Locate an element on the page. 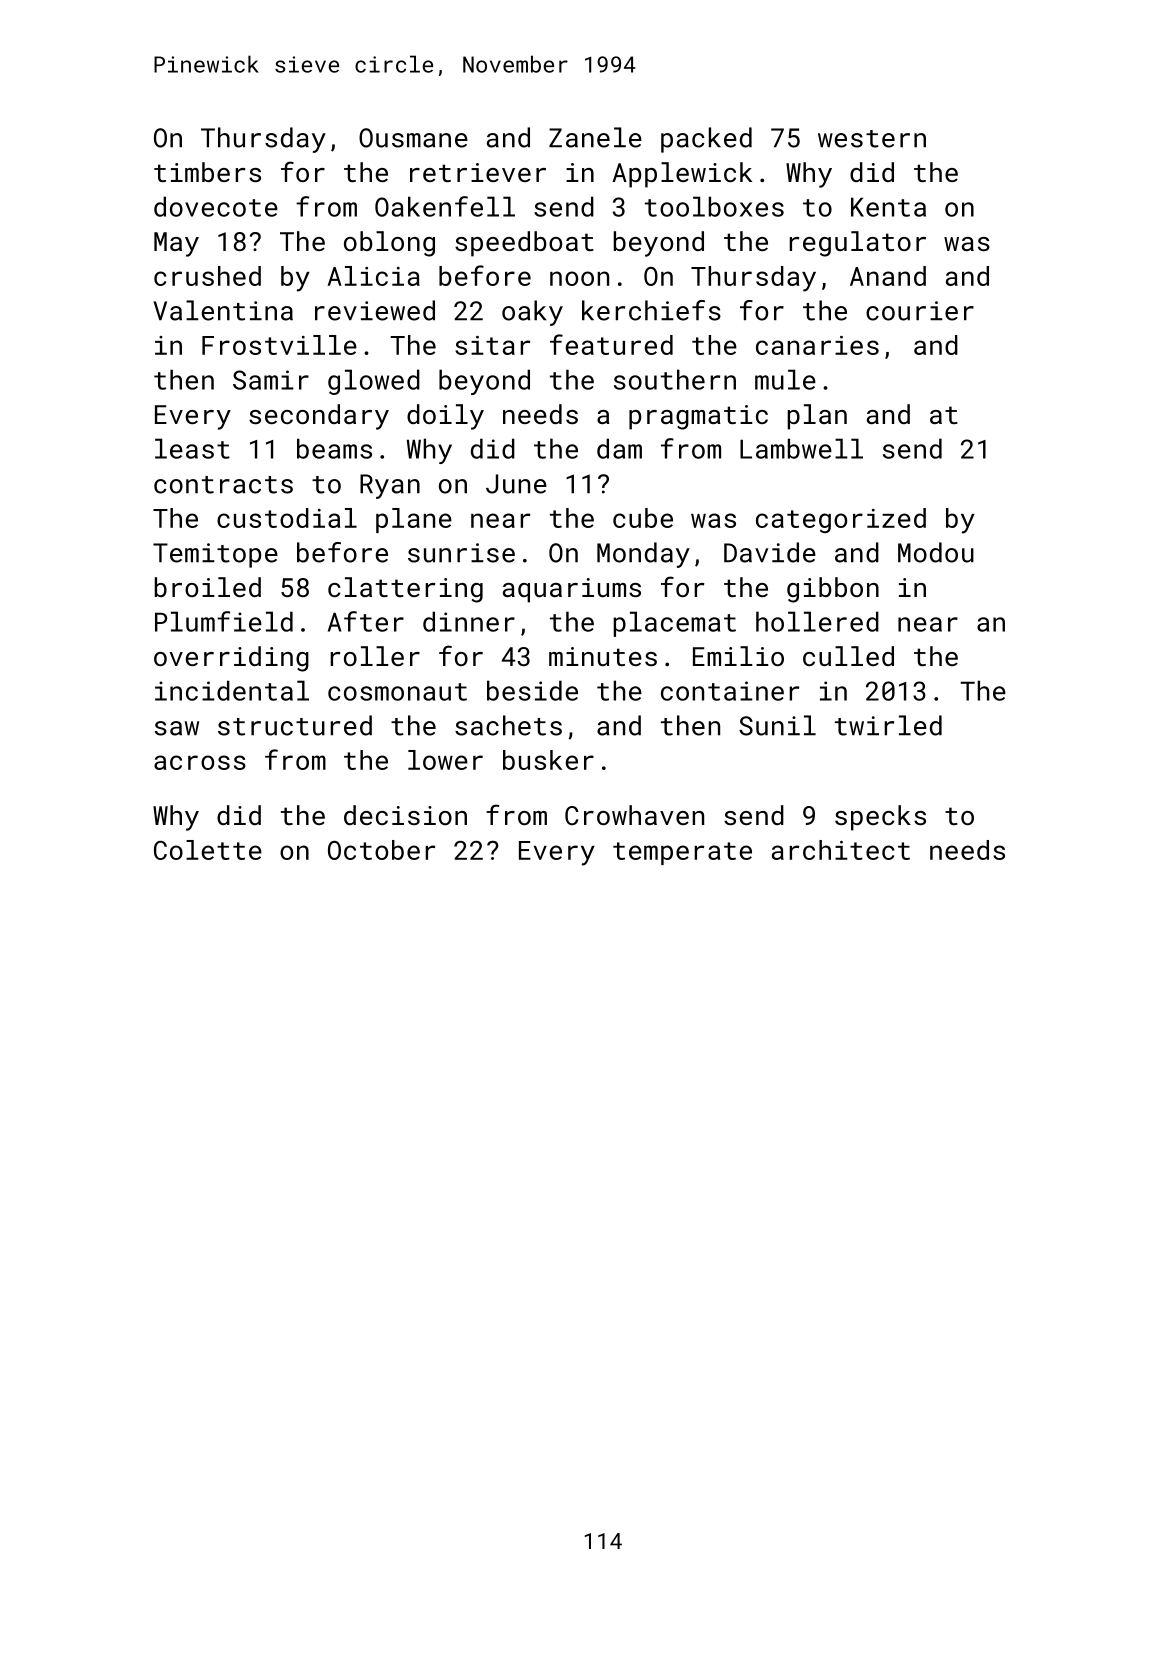  Zanele is located at coordinates (595, 137).
